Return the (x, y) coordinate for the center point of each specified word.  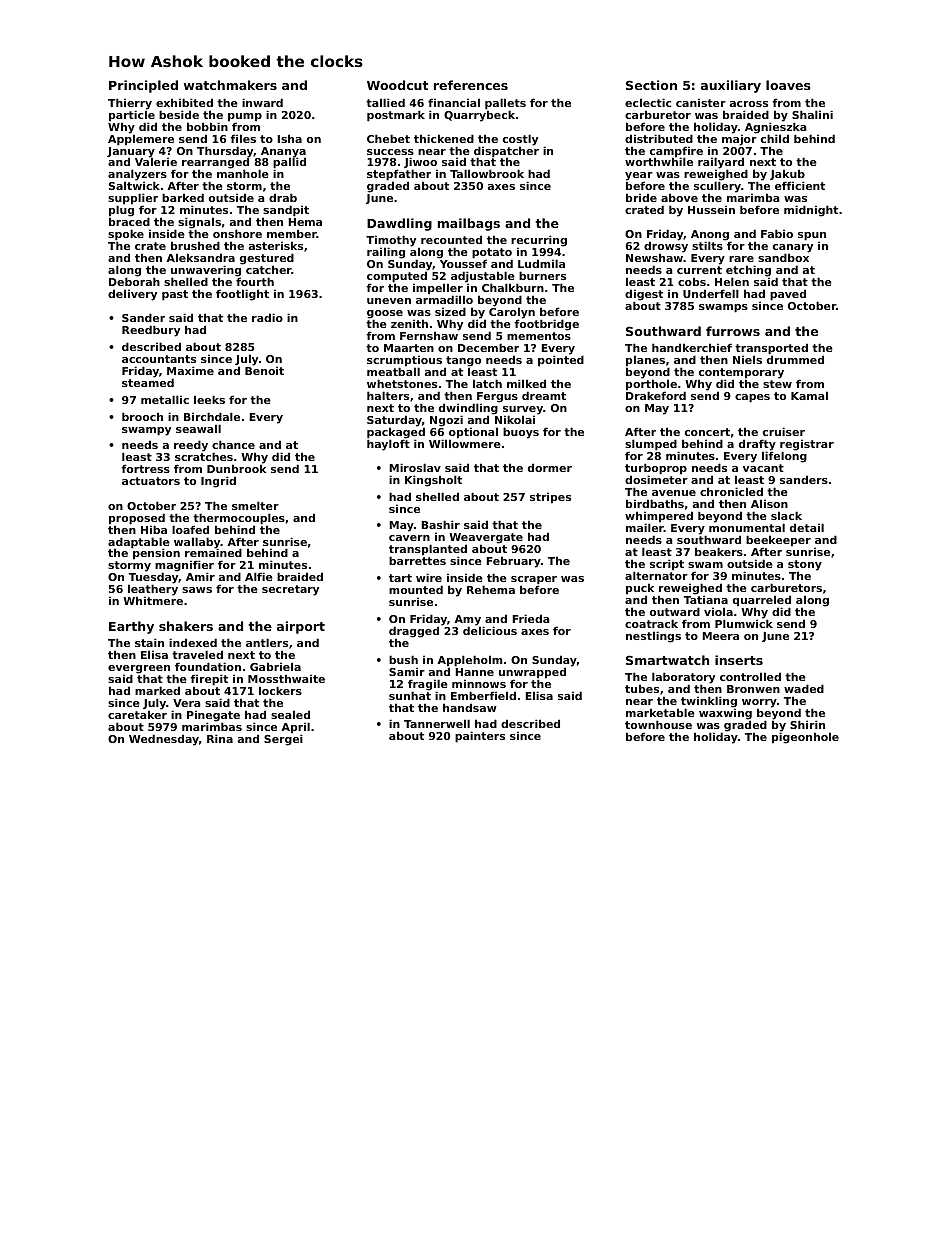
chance (233, 444)
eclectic (648, 102)
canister (701, 102)
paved (788, 295)
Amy (467, 621)
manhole (243, 174)
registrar (807, 445)
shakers (186, 626)
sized (450, 311)
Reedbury (151, 331)
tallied (385, 102)
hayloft (388, 445)
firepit (209, 680)
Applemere (141, 140)
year (639, 177)
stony (805, 565)
